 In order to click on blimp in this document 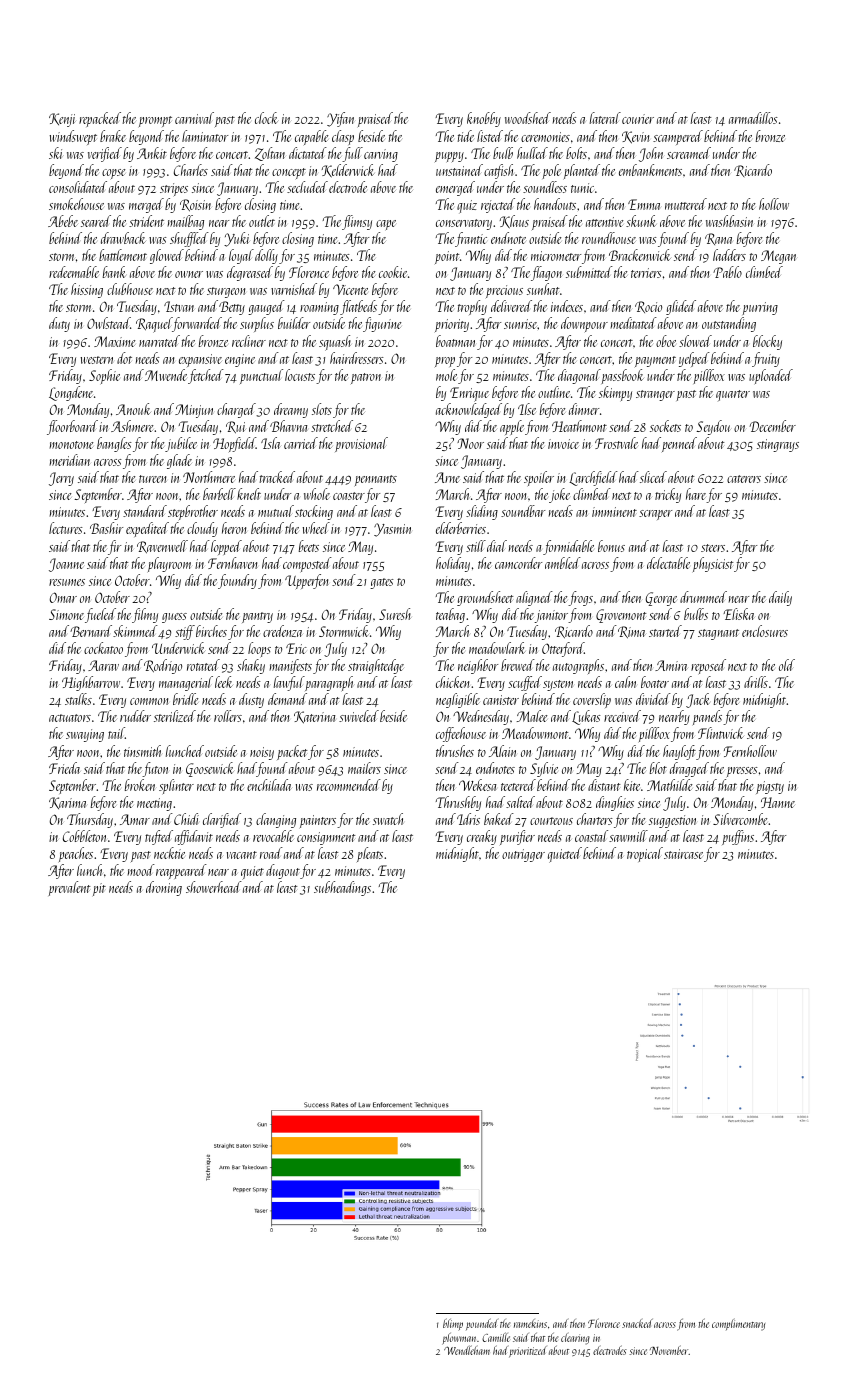, I will do `click(453, 1324)`.
